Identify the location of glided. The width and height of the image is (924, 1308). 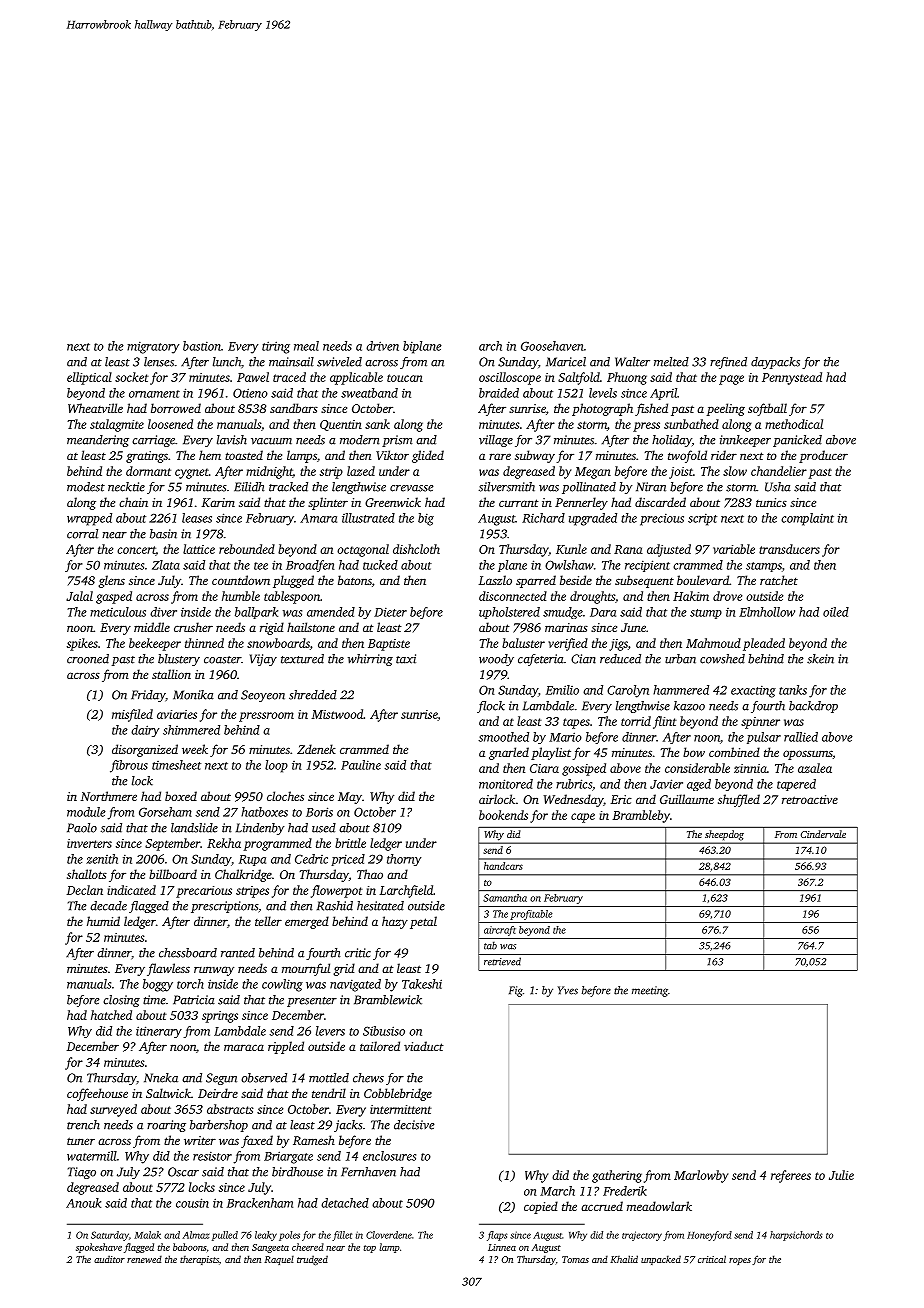
(428, 456).
